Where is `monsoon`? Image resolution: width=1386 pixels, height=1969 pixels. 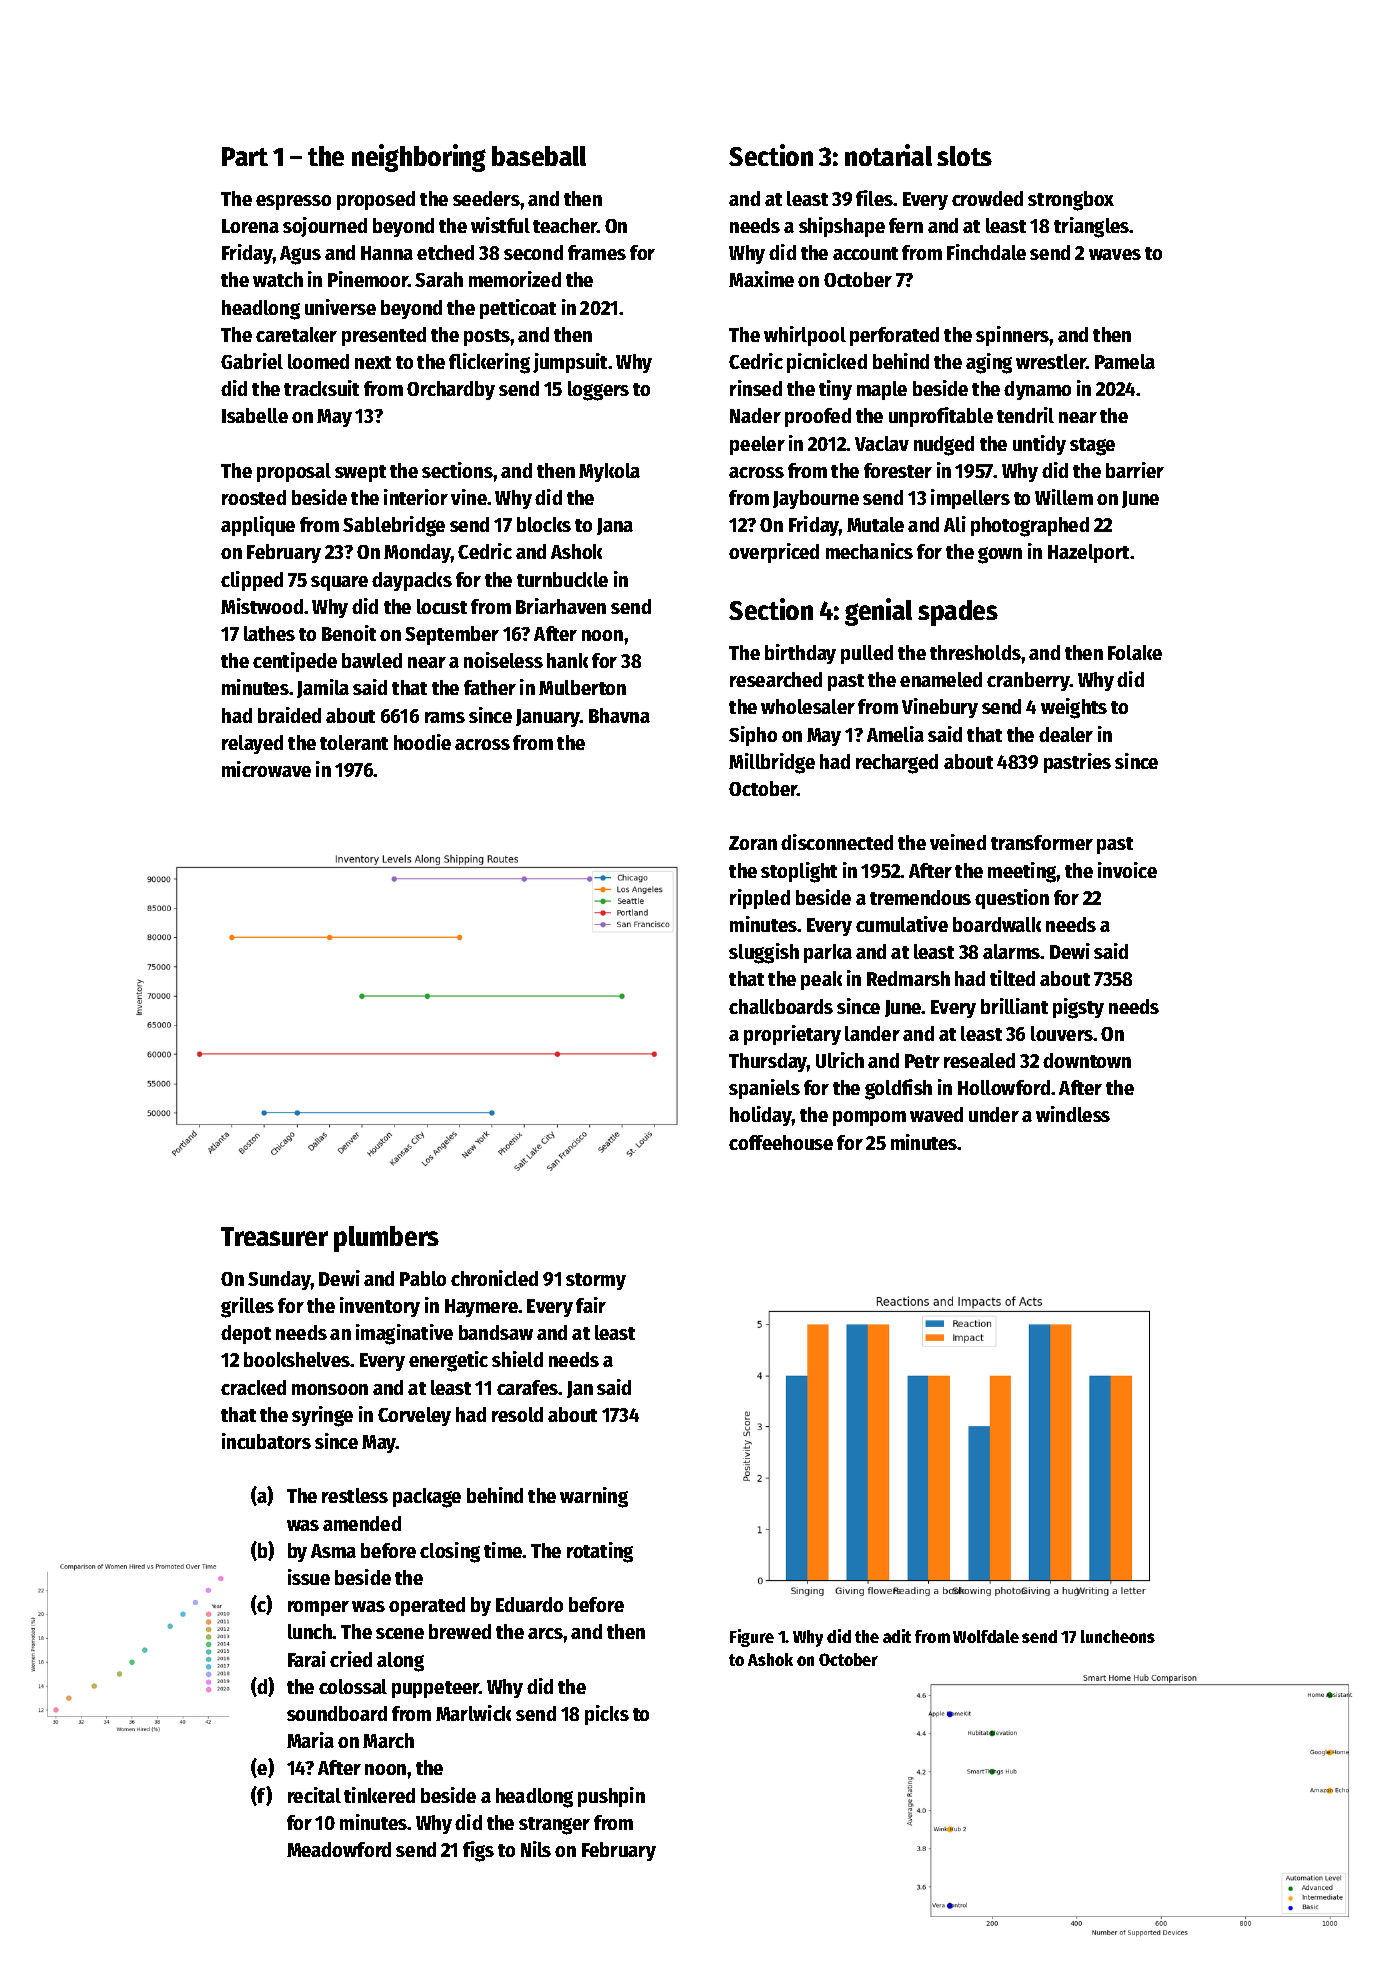
monsoon is located at coordinates (330, 1389).
